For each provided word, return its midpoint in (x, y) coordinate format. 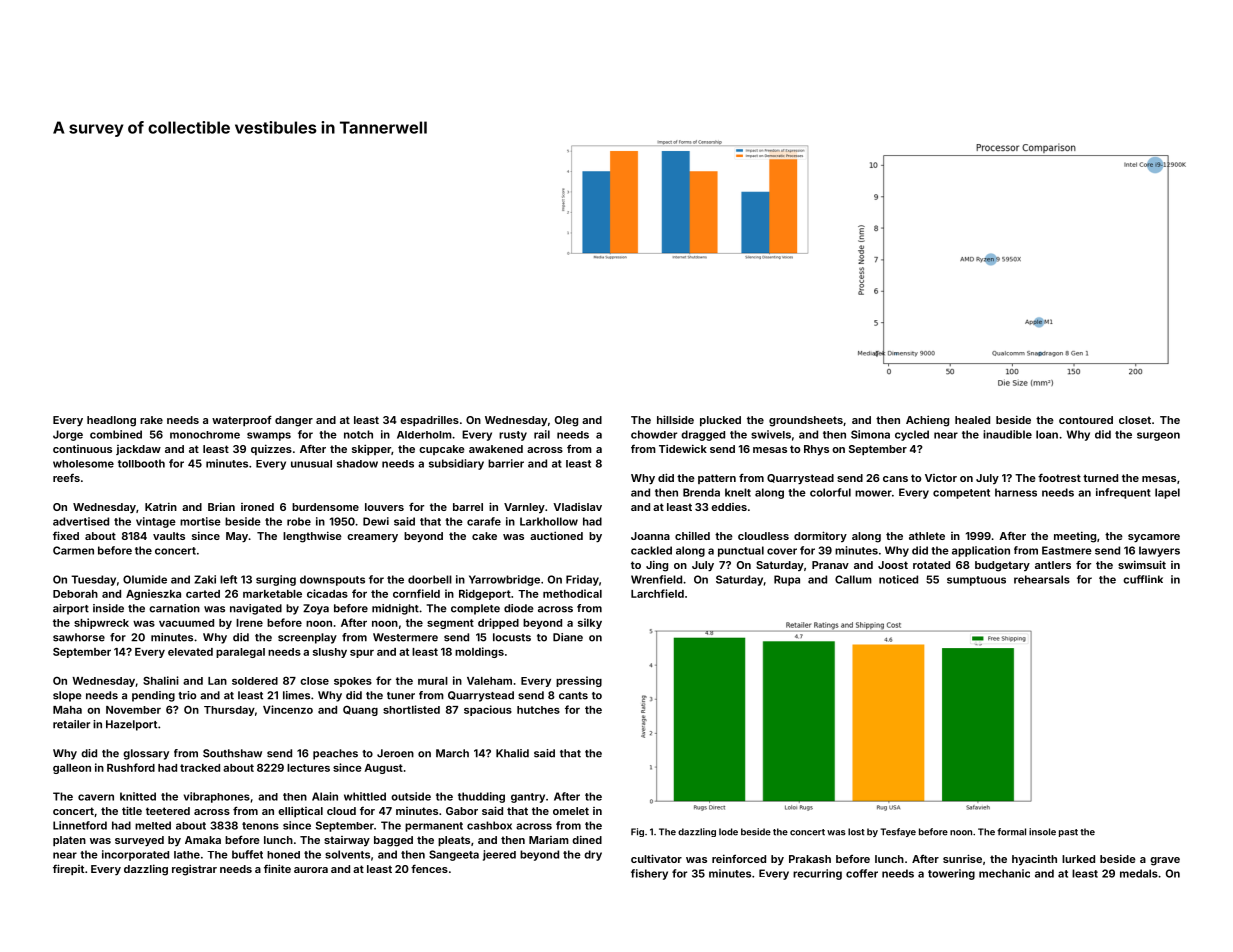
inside (108, 608)
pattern (717, 479)
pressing (579, 681)
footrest (1059, 477)
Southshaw (232, 753)
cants (573, 696)
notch (358, 434)
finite (277, 868)
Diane (568, 637)
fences (429, 868)
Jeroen (395, 753)
